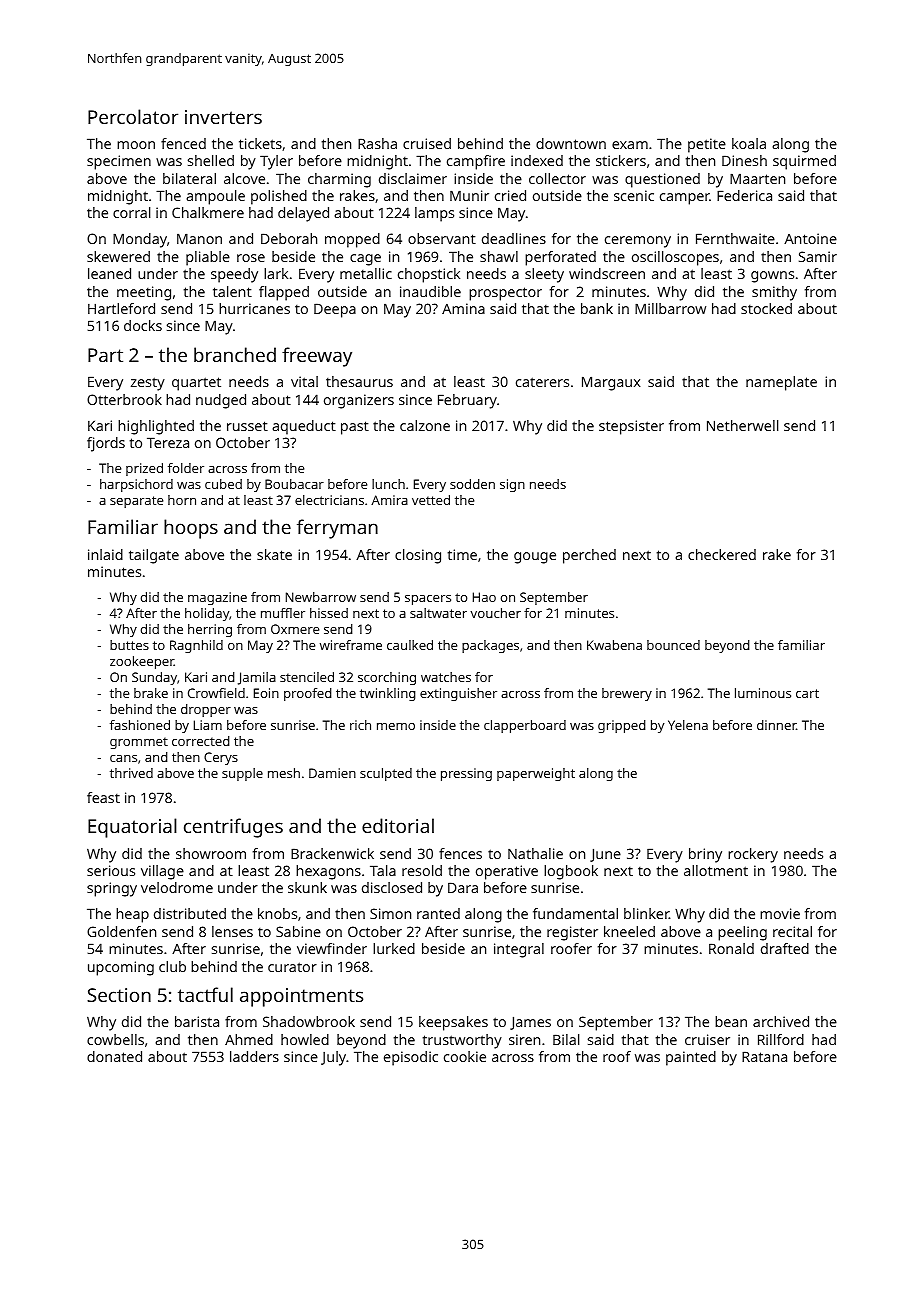 The width and height of the screenshot is (924, 1308). Describe the element at coordinates (298, 931) in the screenshot. I see `Sabine` at that location.
